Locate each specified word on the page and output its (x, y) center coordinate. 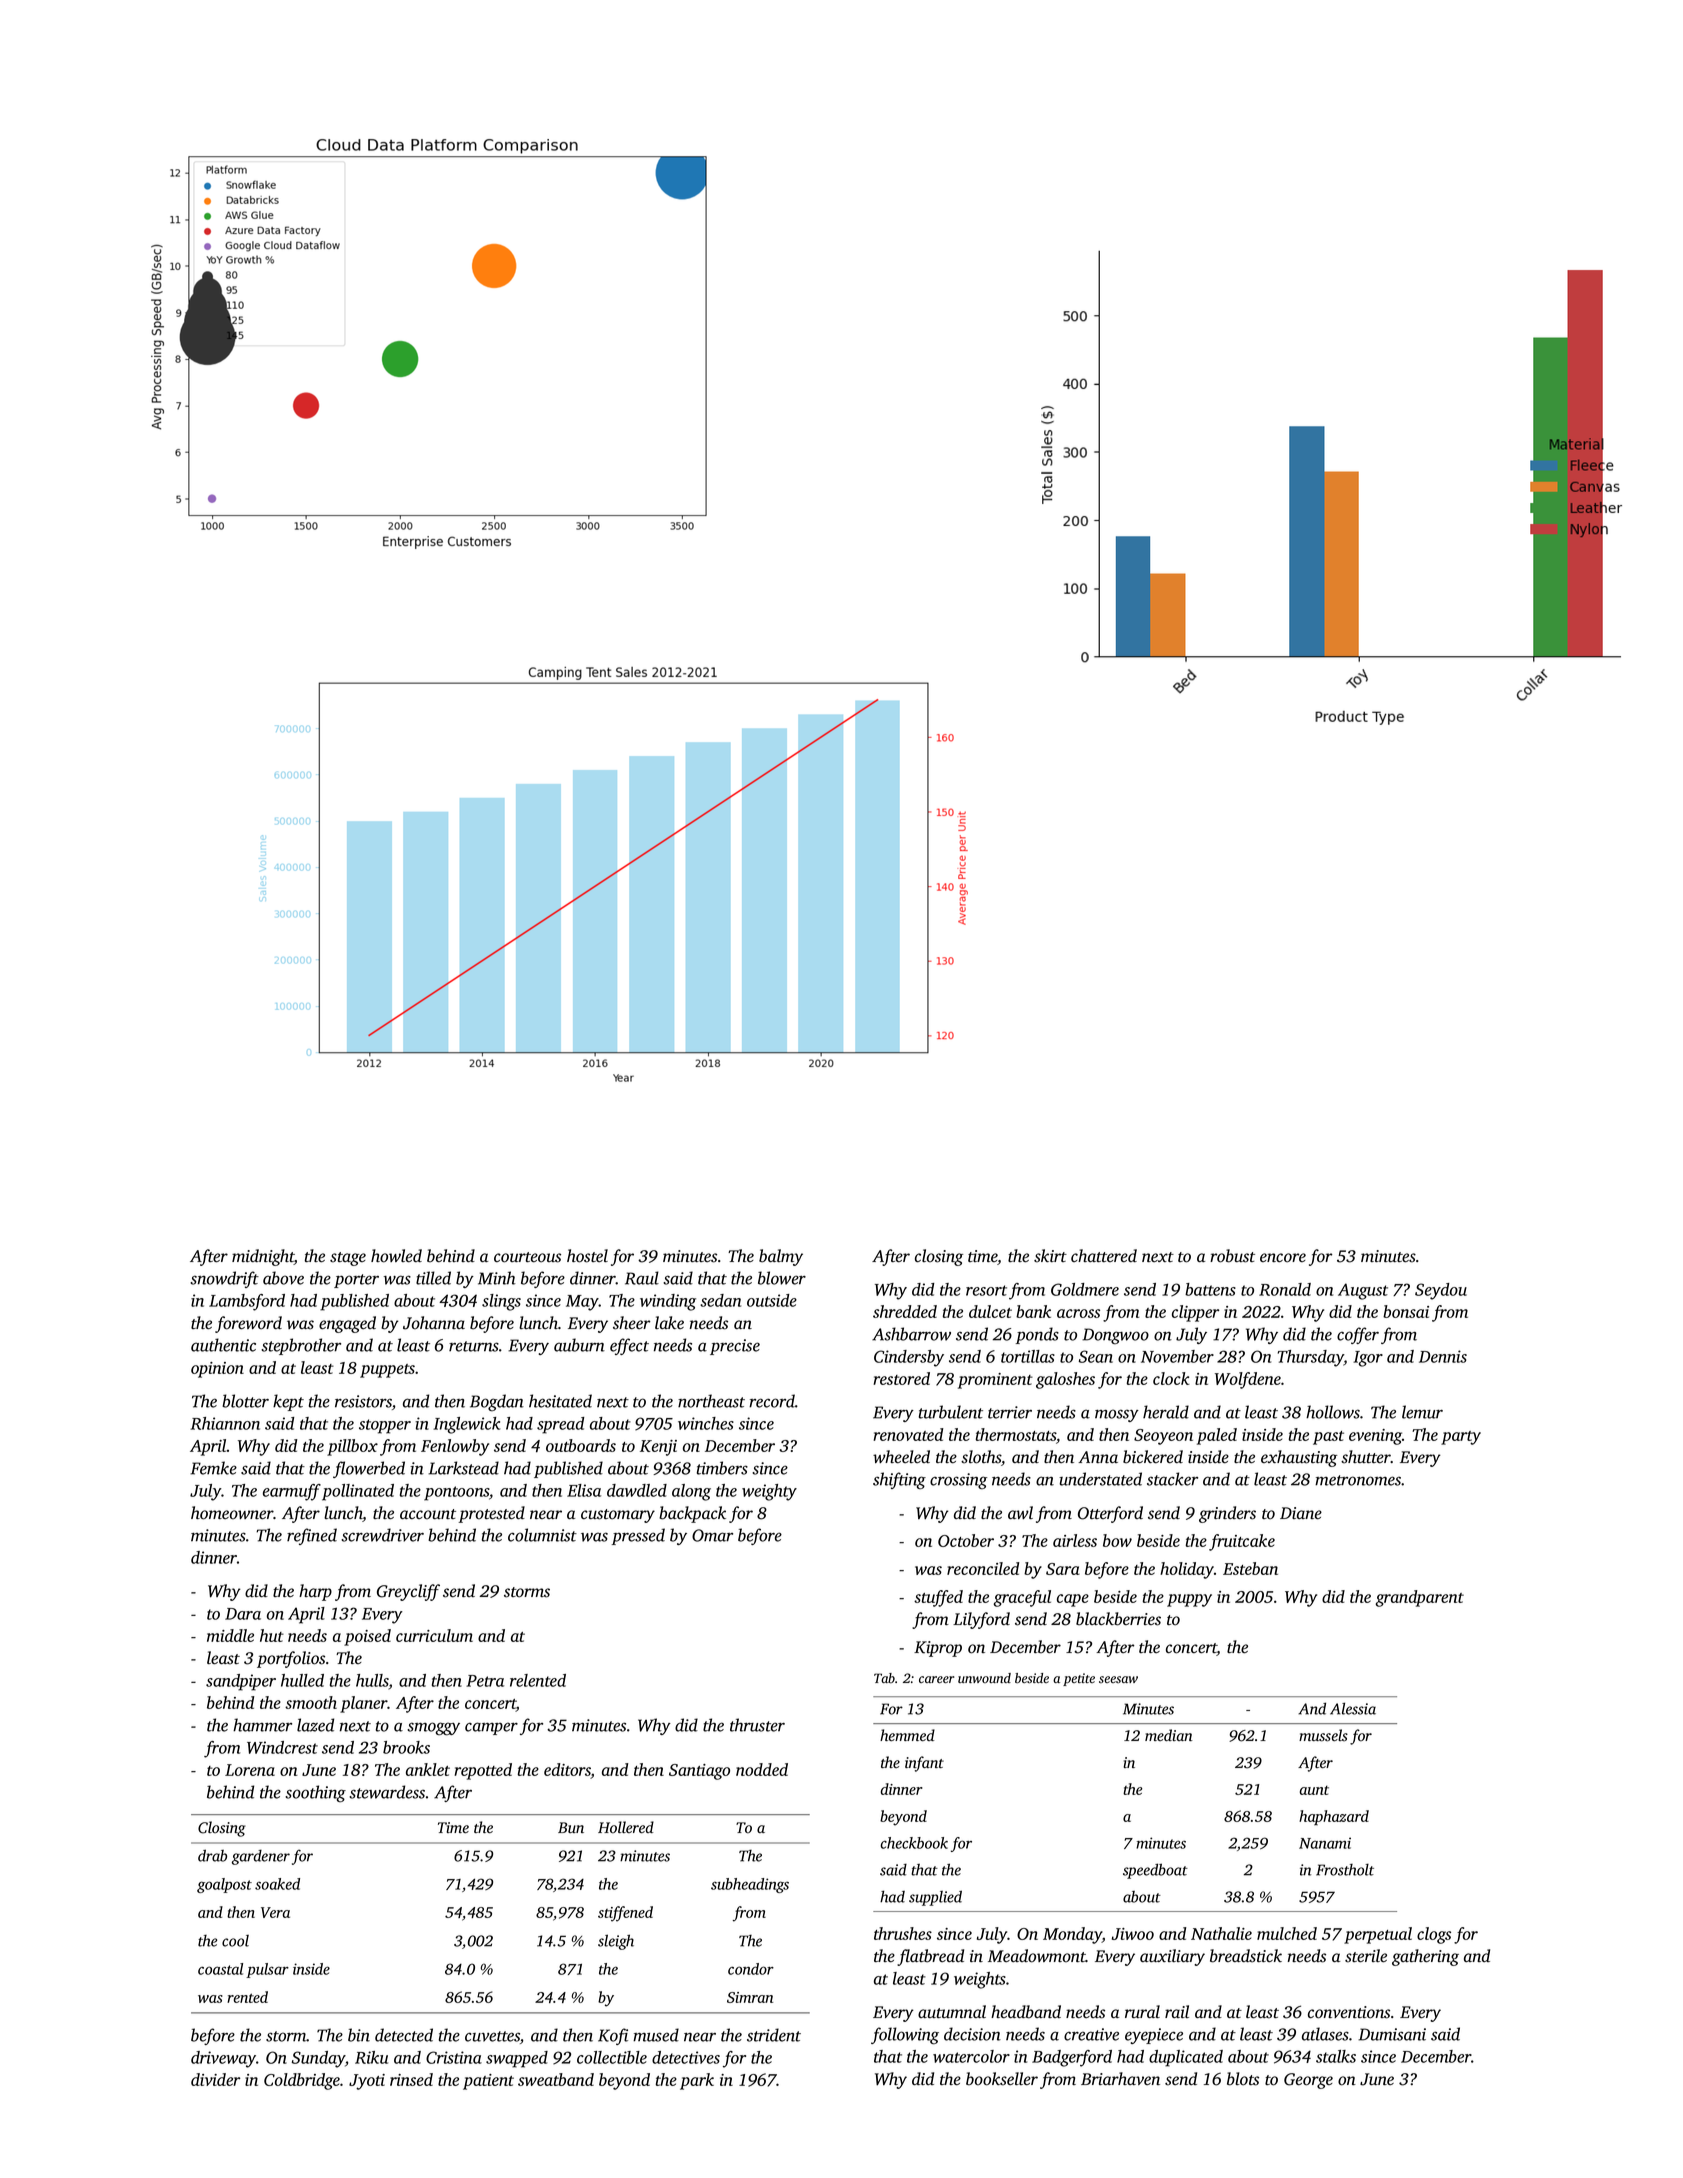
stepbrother (301, 1346)
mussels (1323, 1735)
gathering (1425, 1957)
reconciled (983, 1568)
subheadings (750, 1885)
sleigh (616, 1942)
